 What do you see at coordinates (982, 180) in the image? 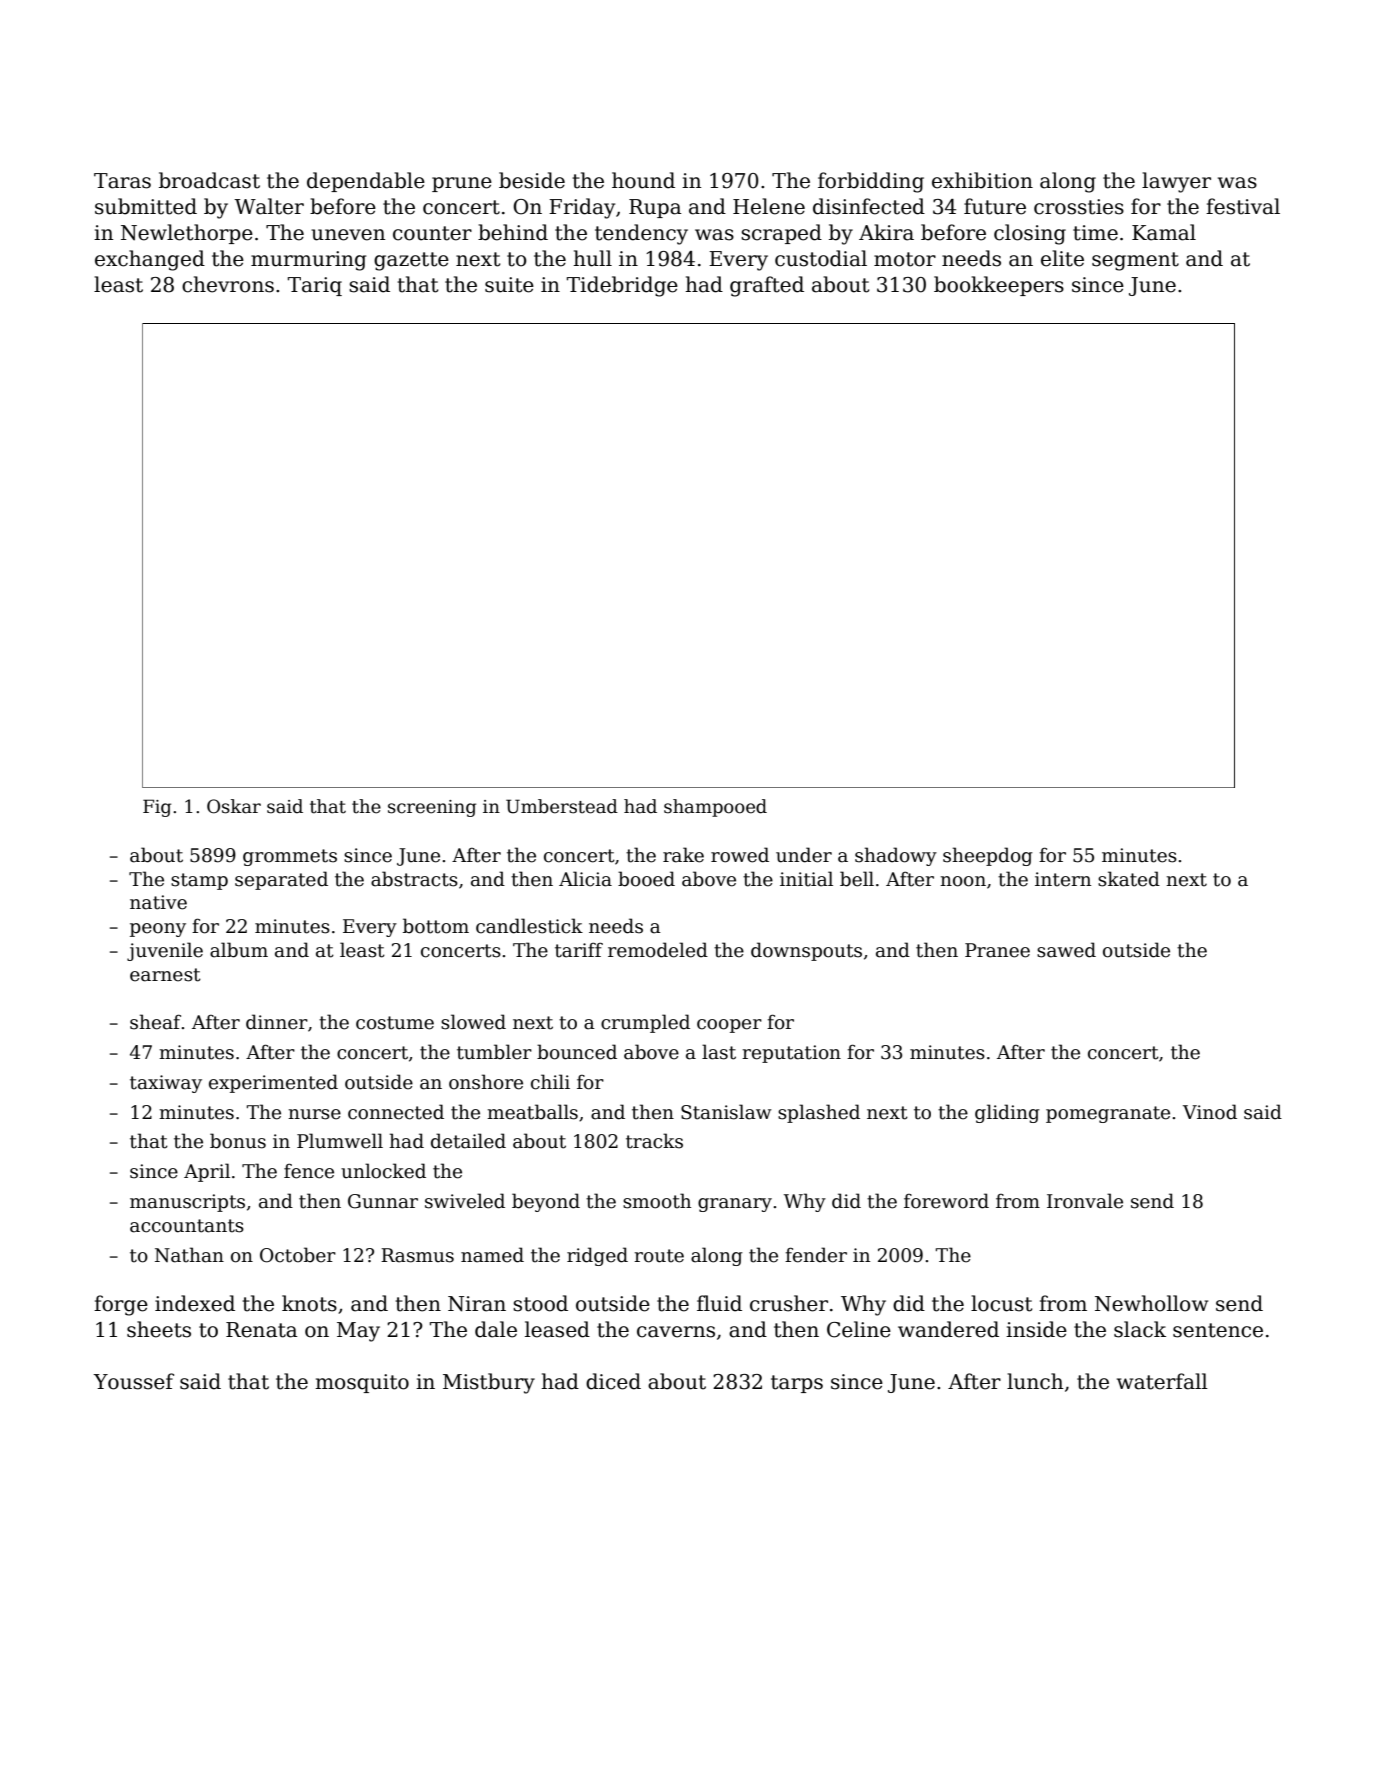
I see `exhibition` at bounding box center [982, 180].
